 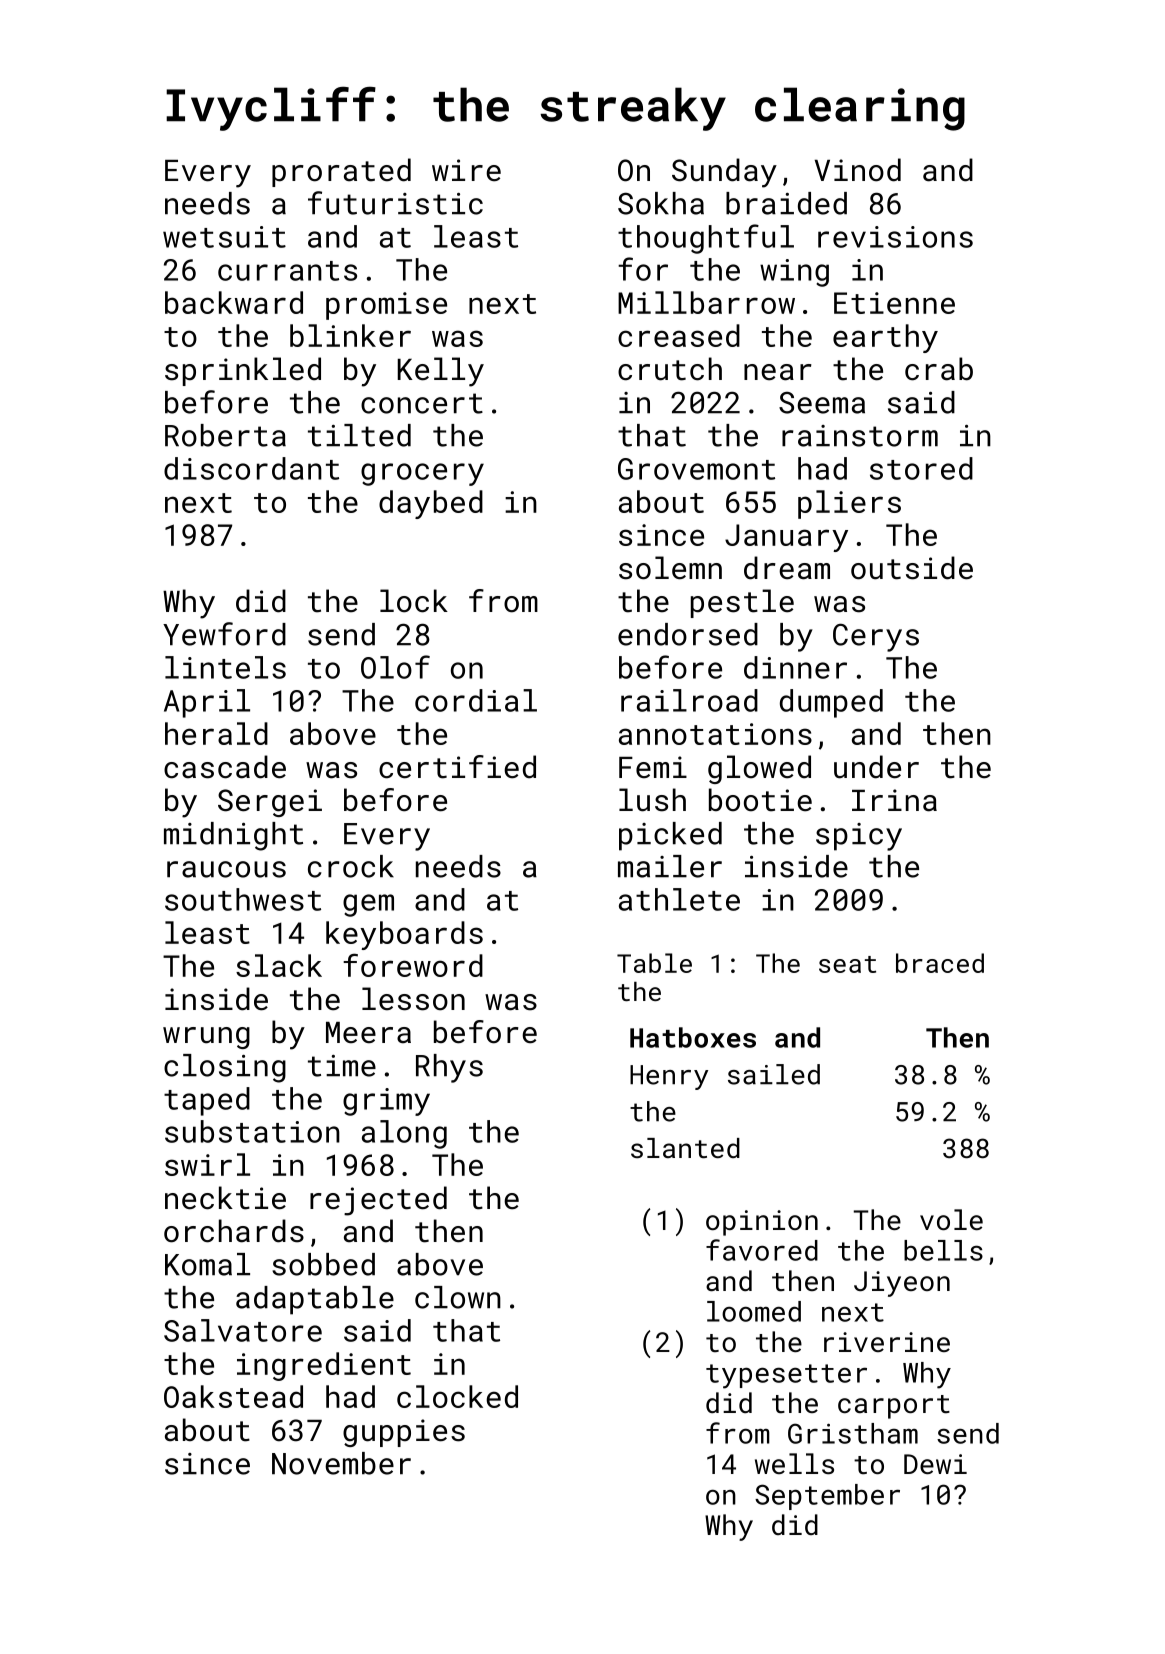 What do you see at coordinates (224, 634) in the image?
I see `Yewford` at bounding box center [224, 634].
